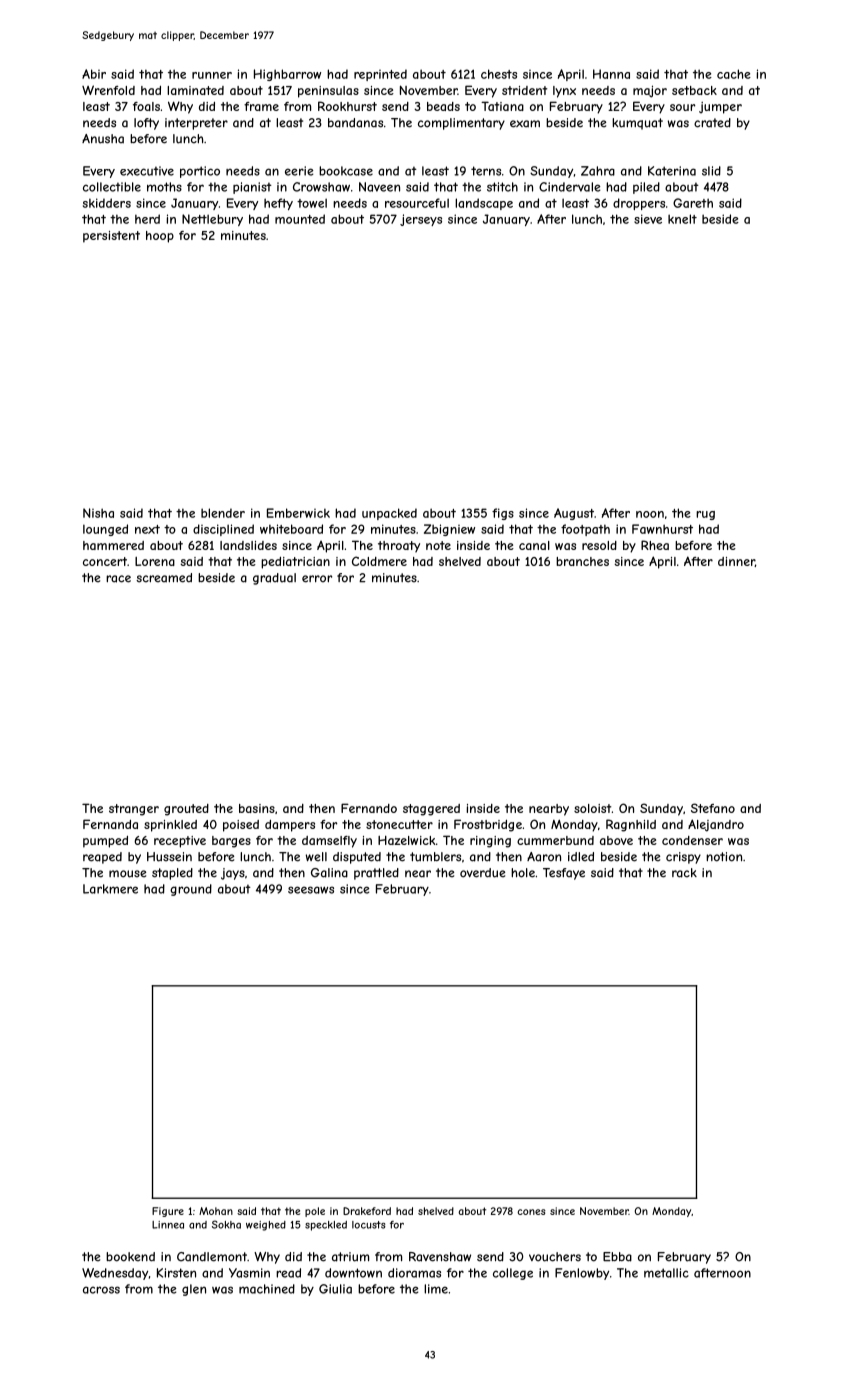 The height and width of the page is (1400, 849). Describe the element at coordinates (724, 857) in the page. I see `notion` at that location.
